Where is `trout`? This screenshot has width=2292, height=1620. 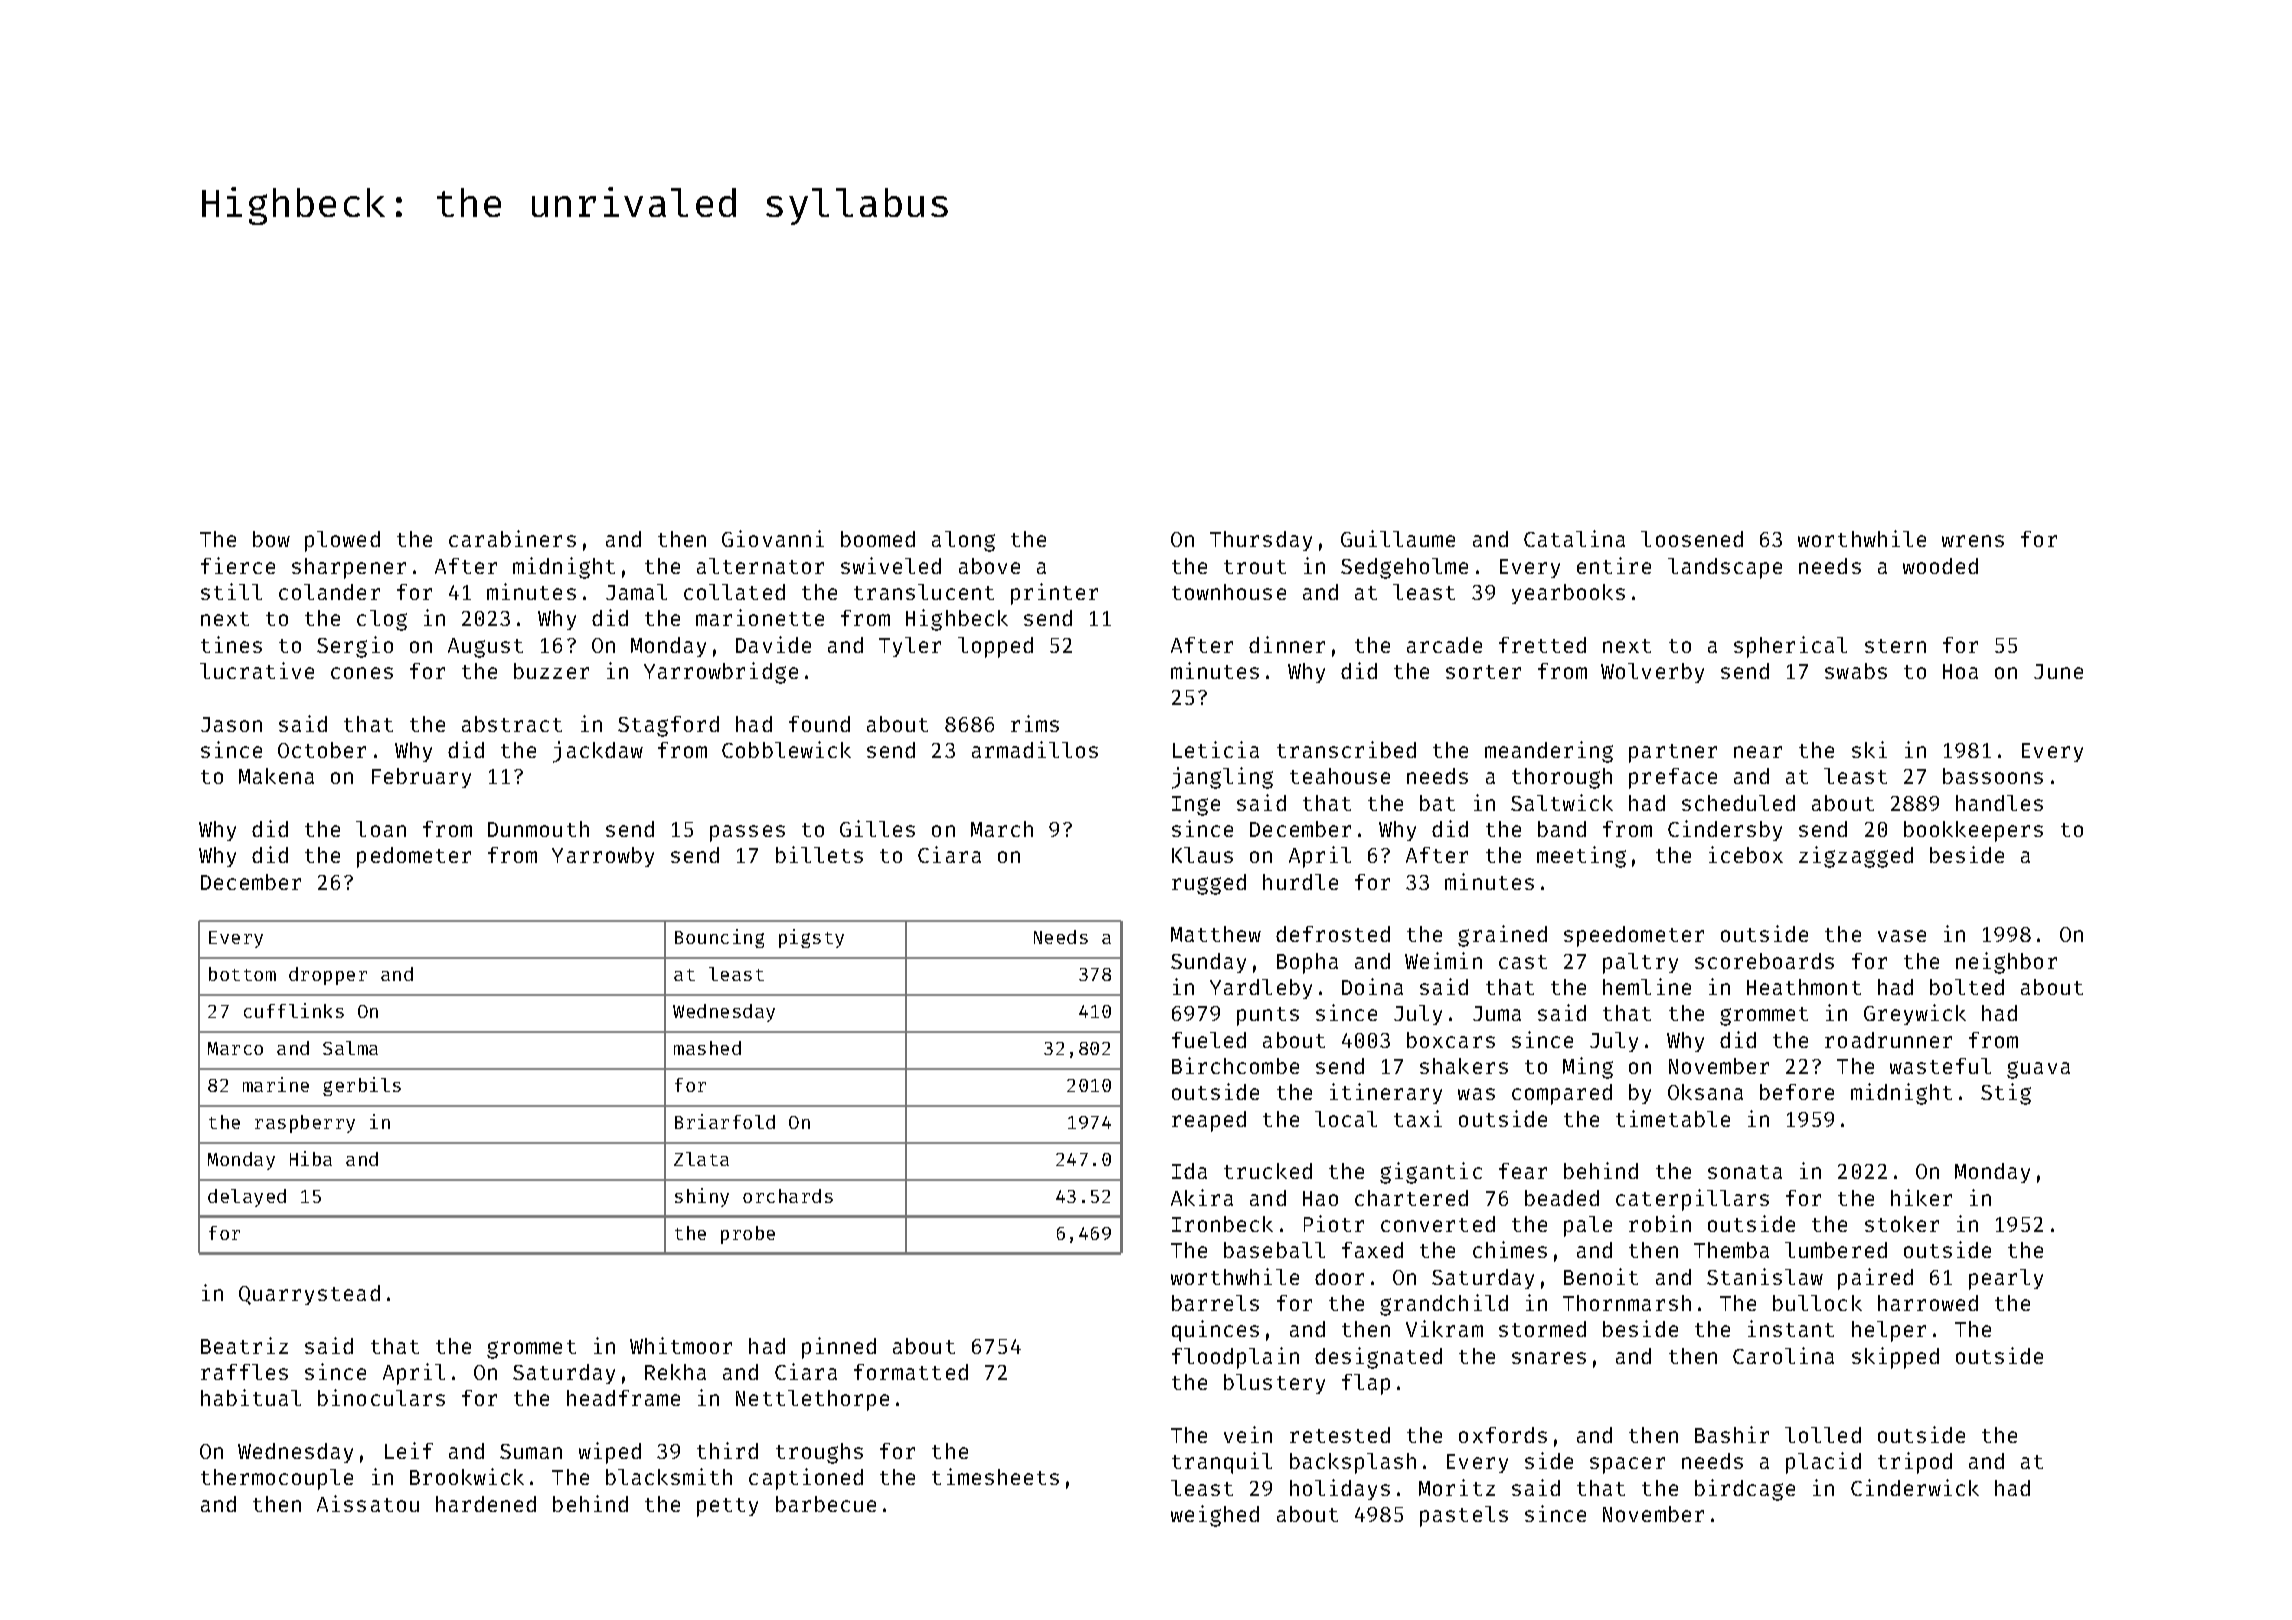 trout is located at coordinates (1255, 567).
